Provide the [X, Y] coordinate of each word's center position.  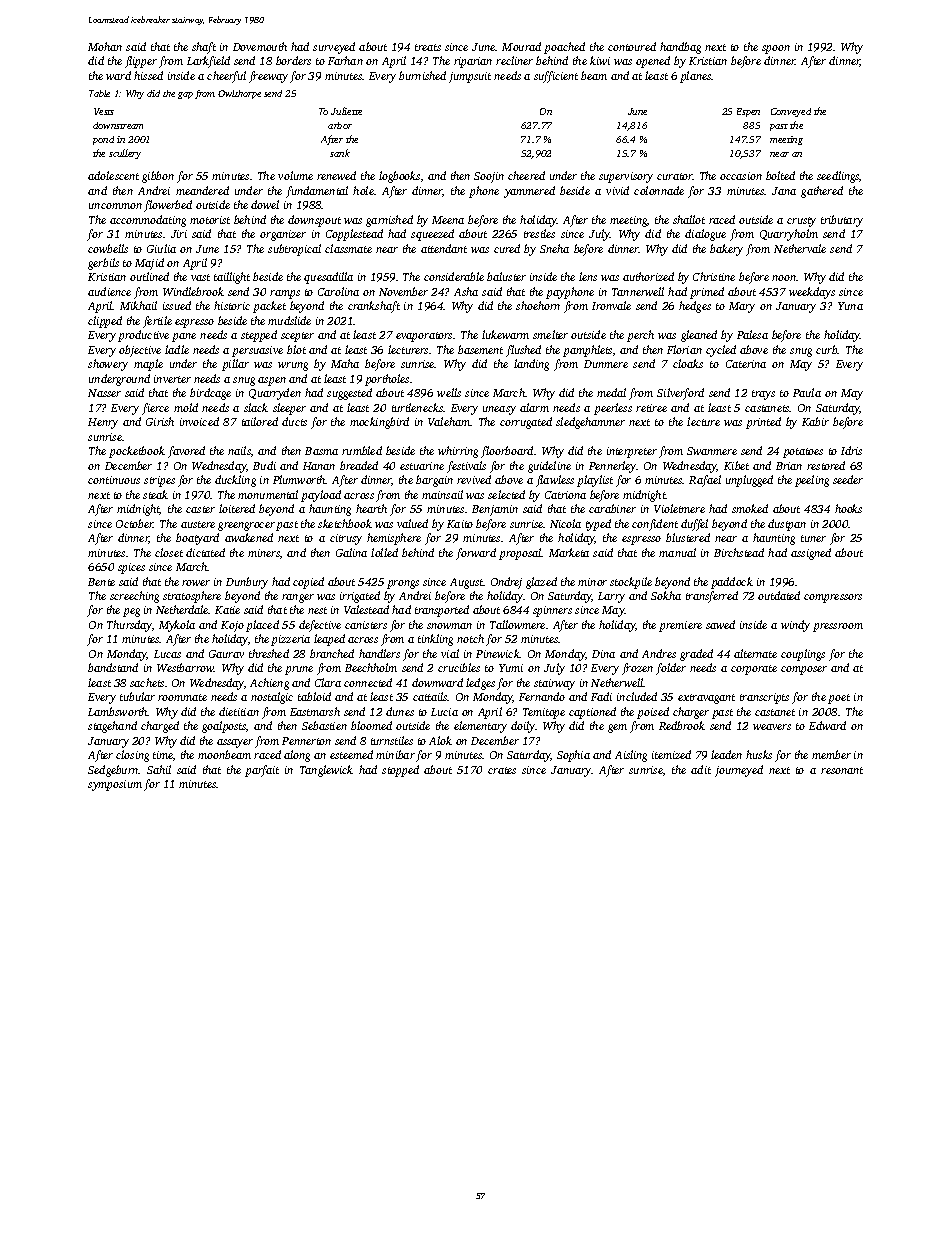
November [403, 291]
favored [186, 452]
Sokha [666, 595]
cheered [526, 175]
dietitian [239, 711]
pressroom [838, 627]
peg [131, 612]
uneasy [499, 410]
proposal [520, 554]
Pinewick [498, 653]
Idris [851, 450]
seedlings [838, 177]
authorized [648, 276]
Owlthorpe [239, 94]
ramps [285, 294]
